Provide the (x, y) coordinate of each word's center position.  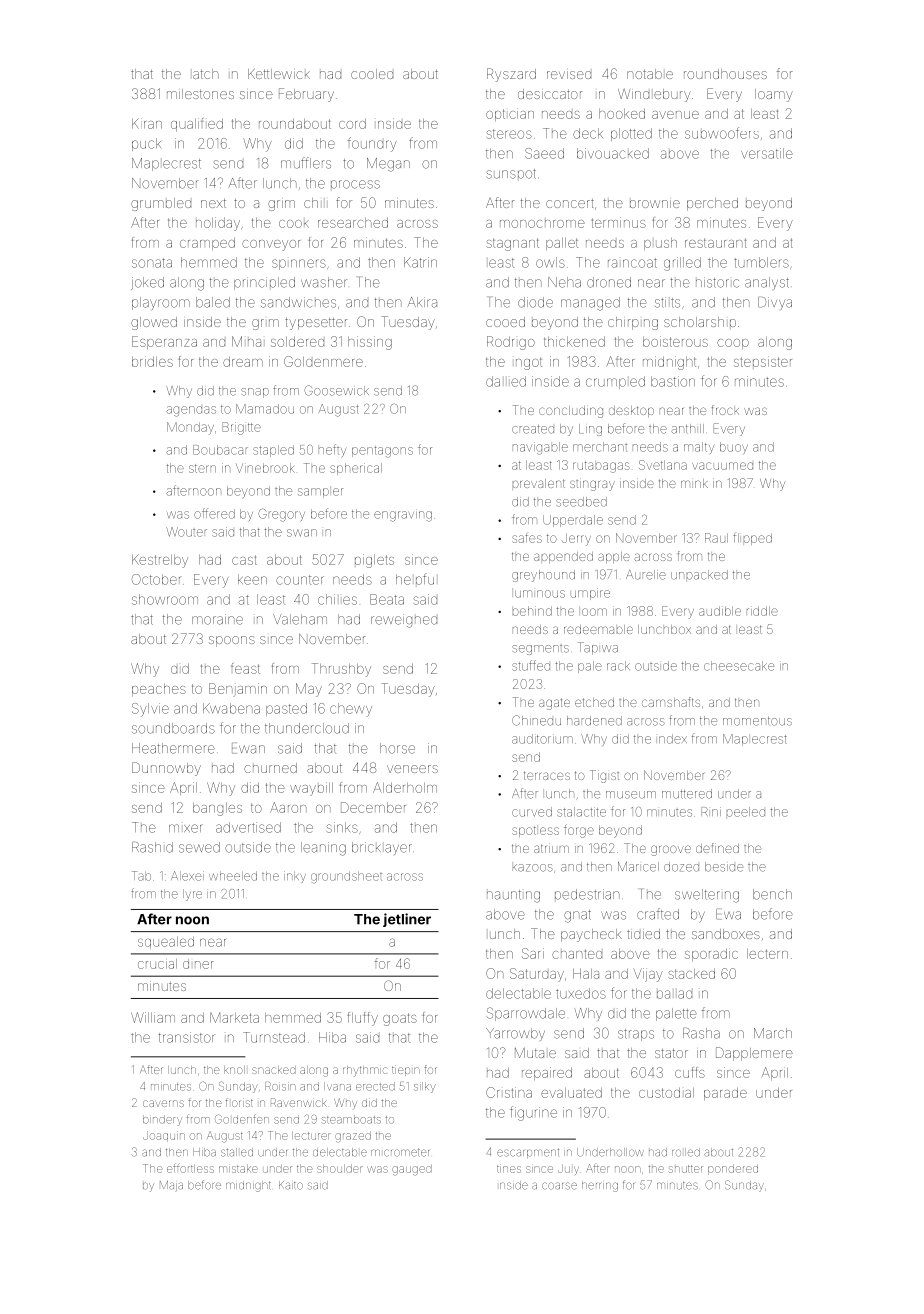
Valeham (300, 619)
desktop (631, 411)
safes (527, 538)
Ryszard (511, 75)
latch (206, 74)
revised (569, 75)
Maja (171, 1186)
